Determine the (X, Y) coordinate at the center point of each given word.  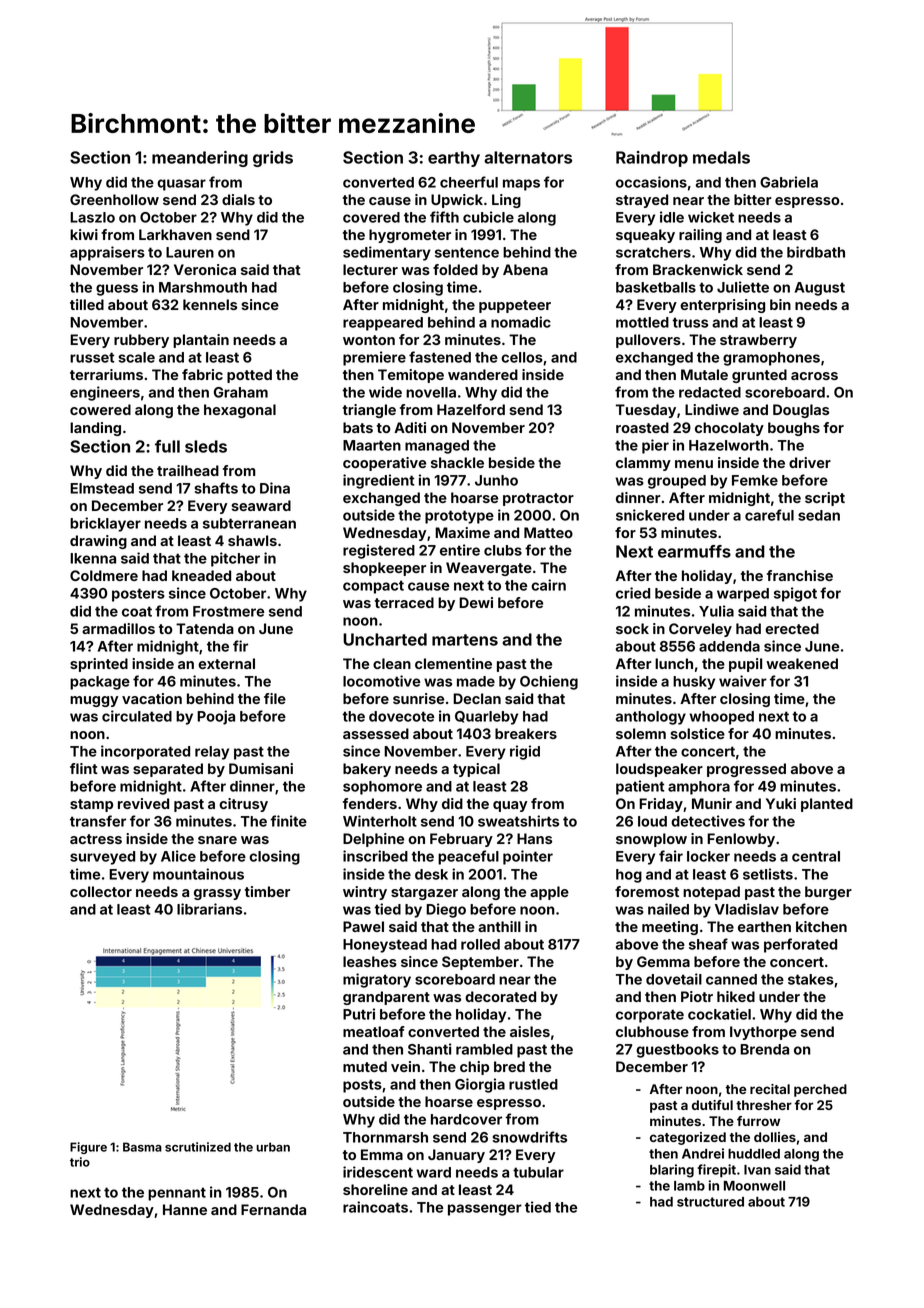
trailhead (188, 470)
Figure (88, 1148)
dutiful (712, 1105)
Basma (142, 1147)
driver (810, 462)
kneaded (201, 575)
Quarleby (486, 718)
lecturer (370, 269)
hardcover (466, 1119)
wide (385, 392)
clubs (503, 550)
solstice (697, 733)
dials (238, 199)
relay (212, 753)
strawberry (758, 341)
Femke (755, 480)
